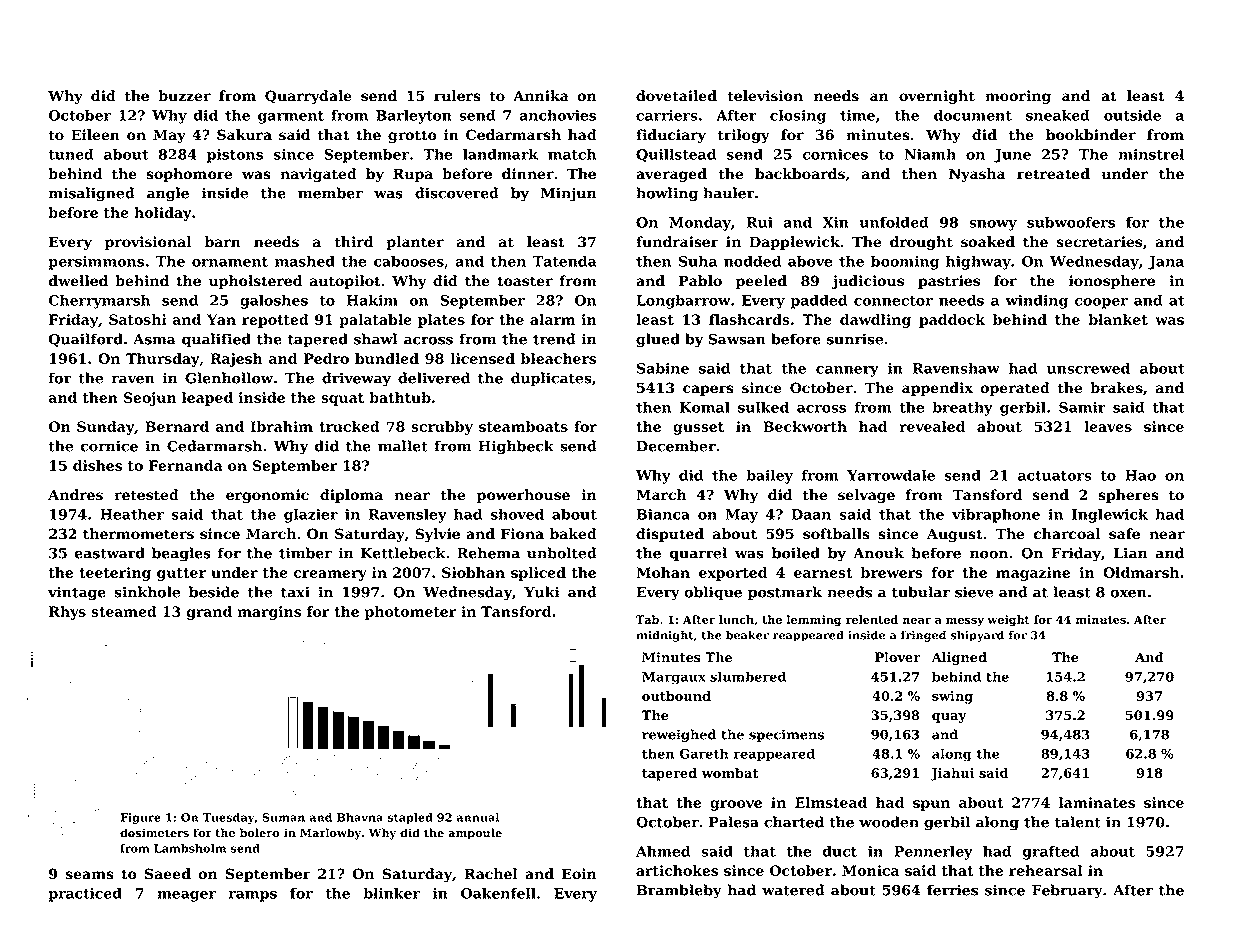  I want to click on hauler, so click(729, 193).
